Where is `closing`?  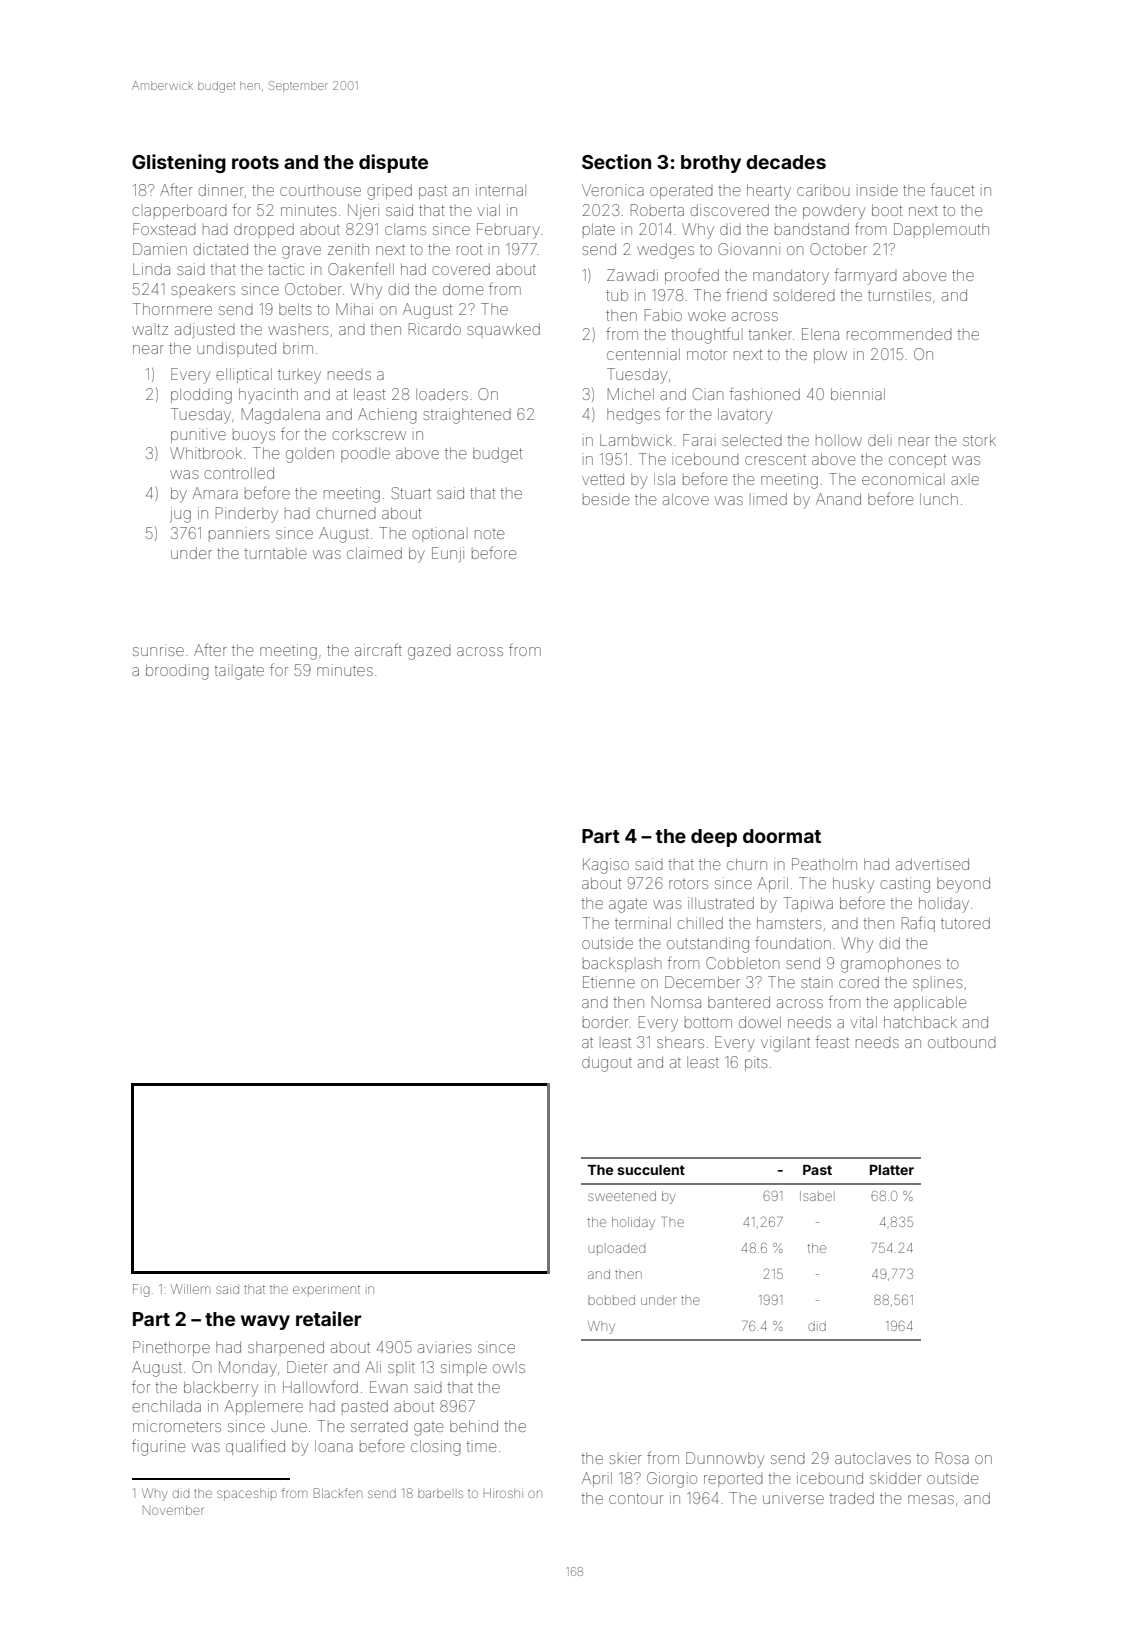 closing is located at coordinates (436, 1448).
